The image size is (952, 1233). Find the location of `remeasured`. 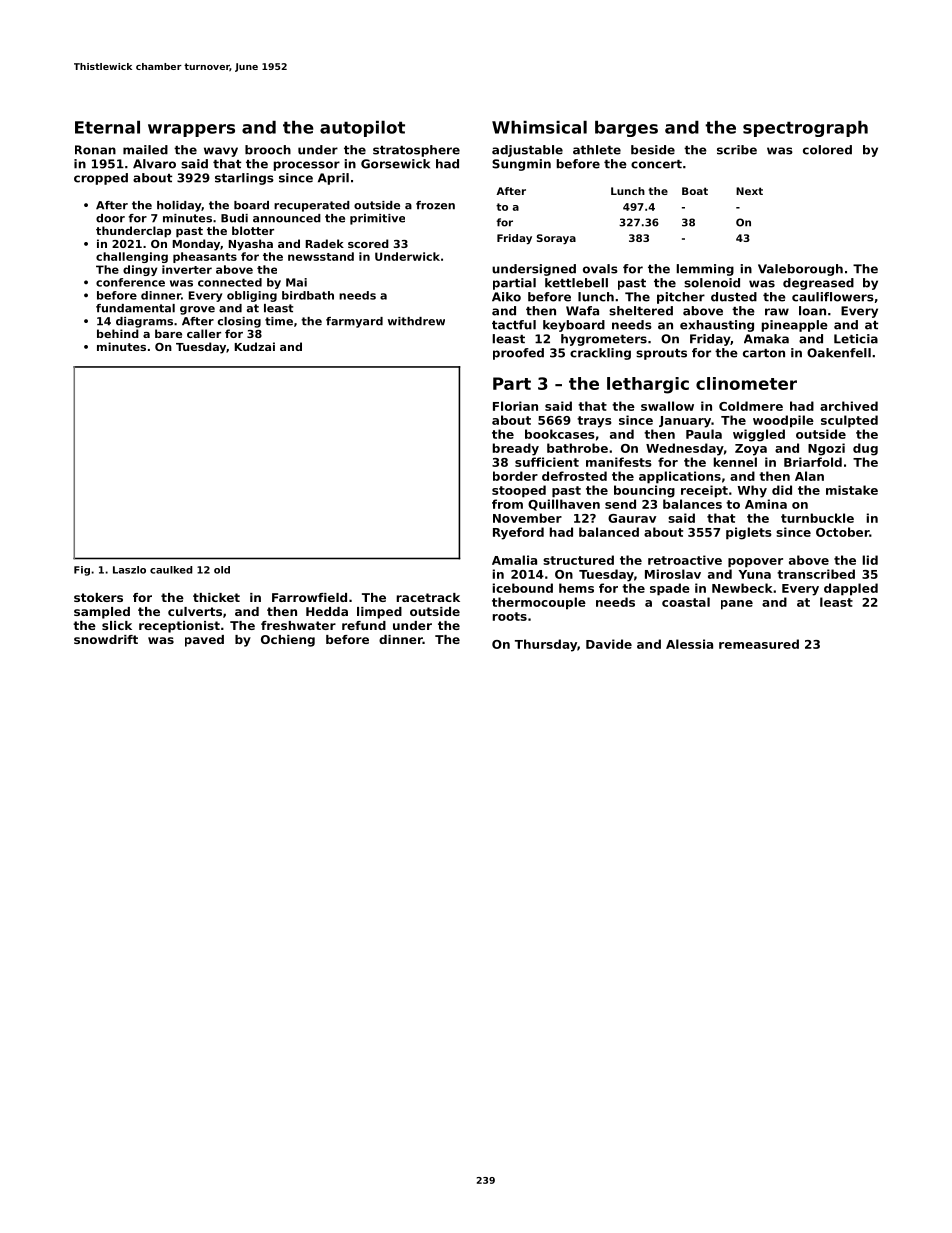

remeasured is located at coordinates (759, 644).
